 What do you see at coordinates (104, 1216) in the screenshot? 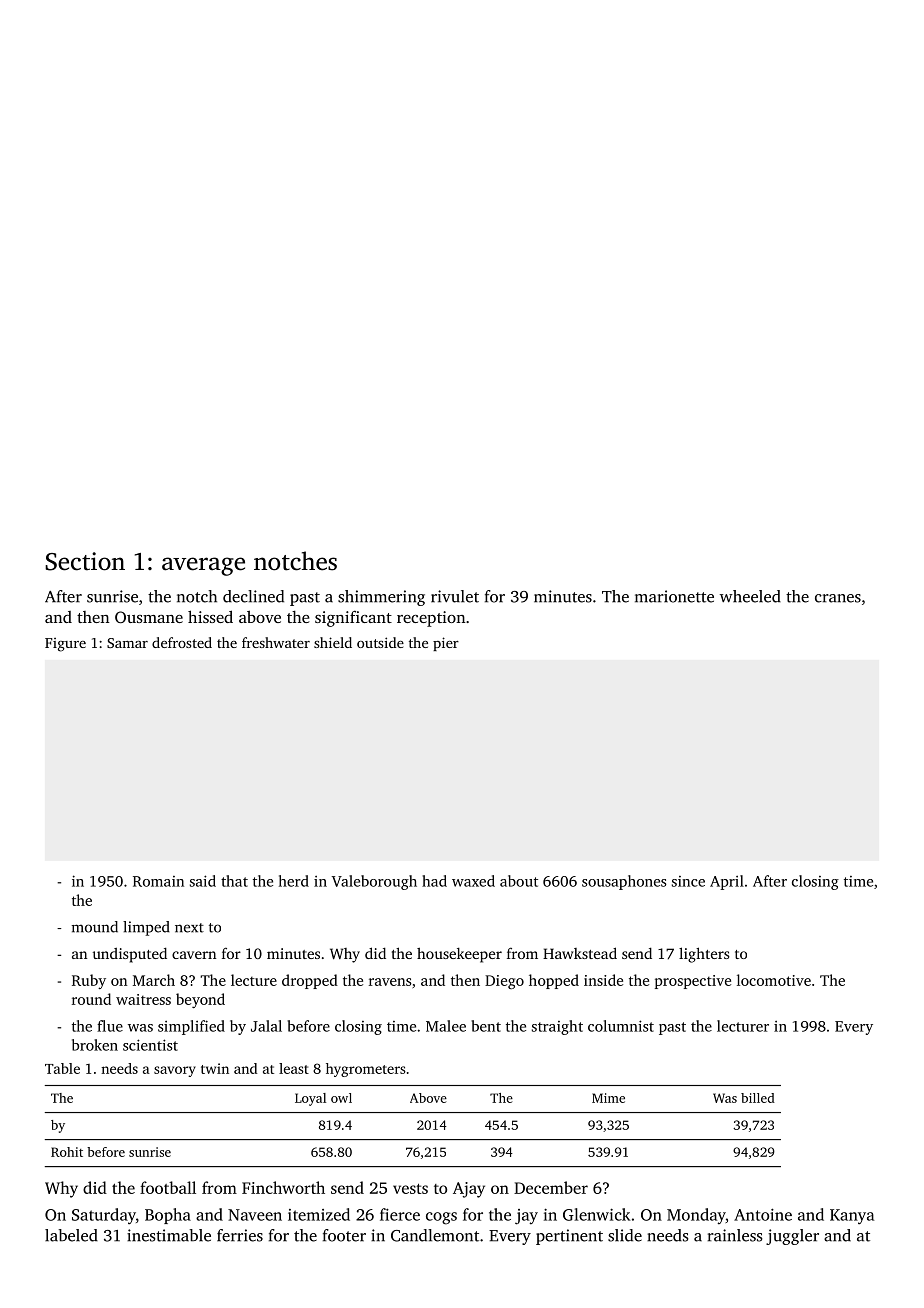
I see `Saturday` at bounding box center [104, 1216].
